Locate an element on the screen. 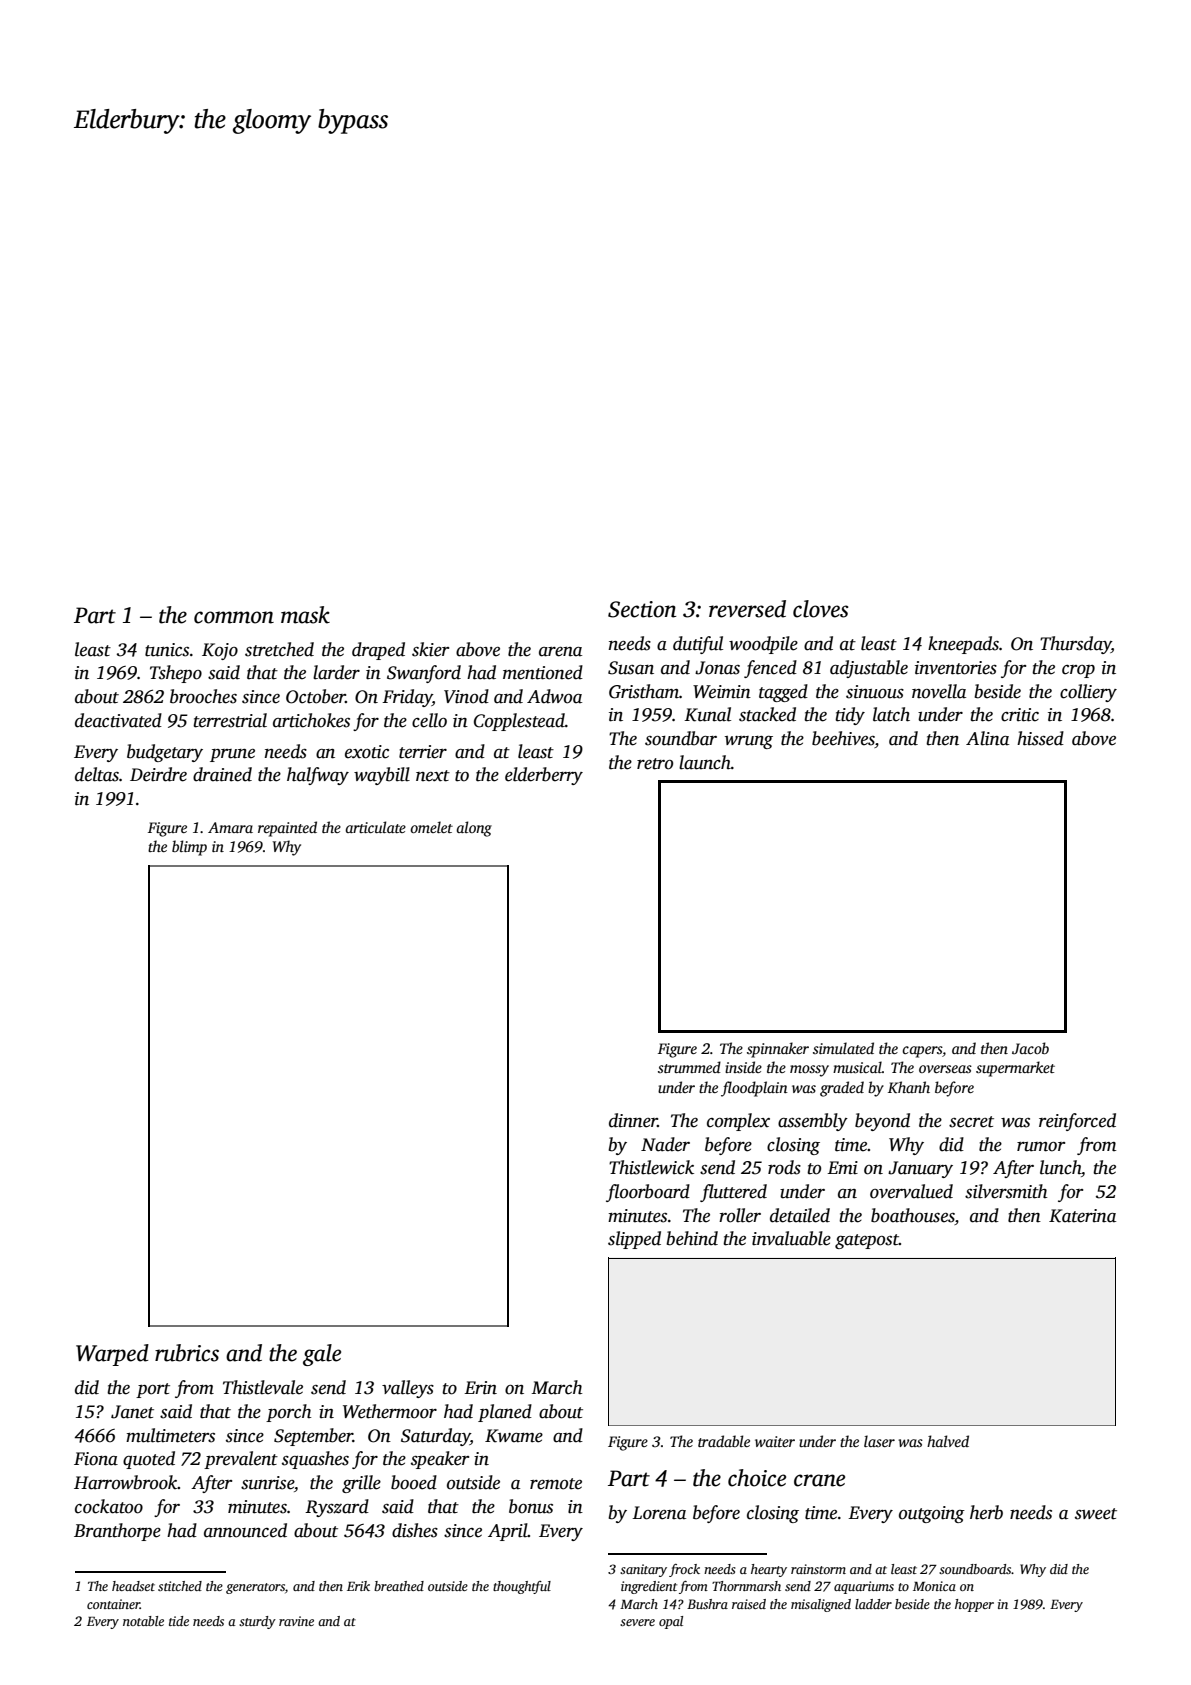 The image size is (1191, 1685). elderberry is located at coordinates (544, 776).
